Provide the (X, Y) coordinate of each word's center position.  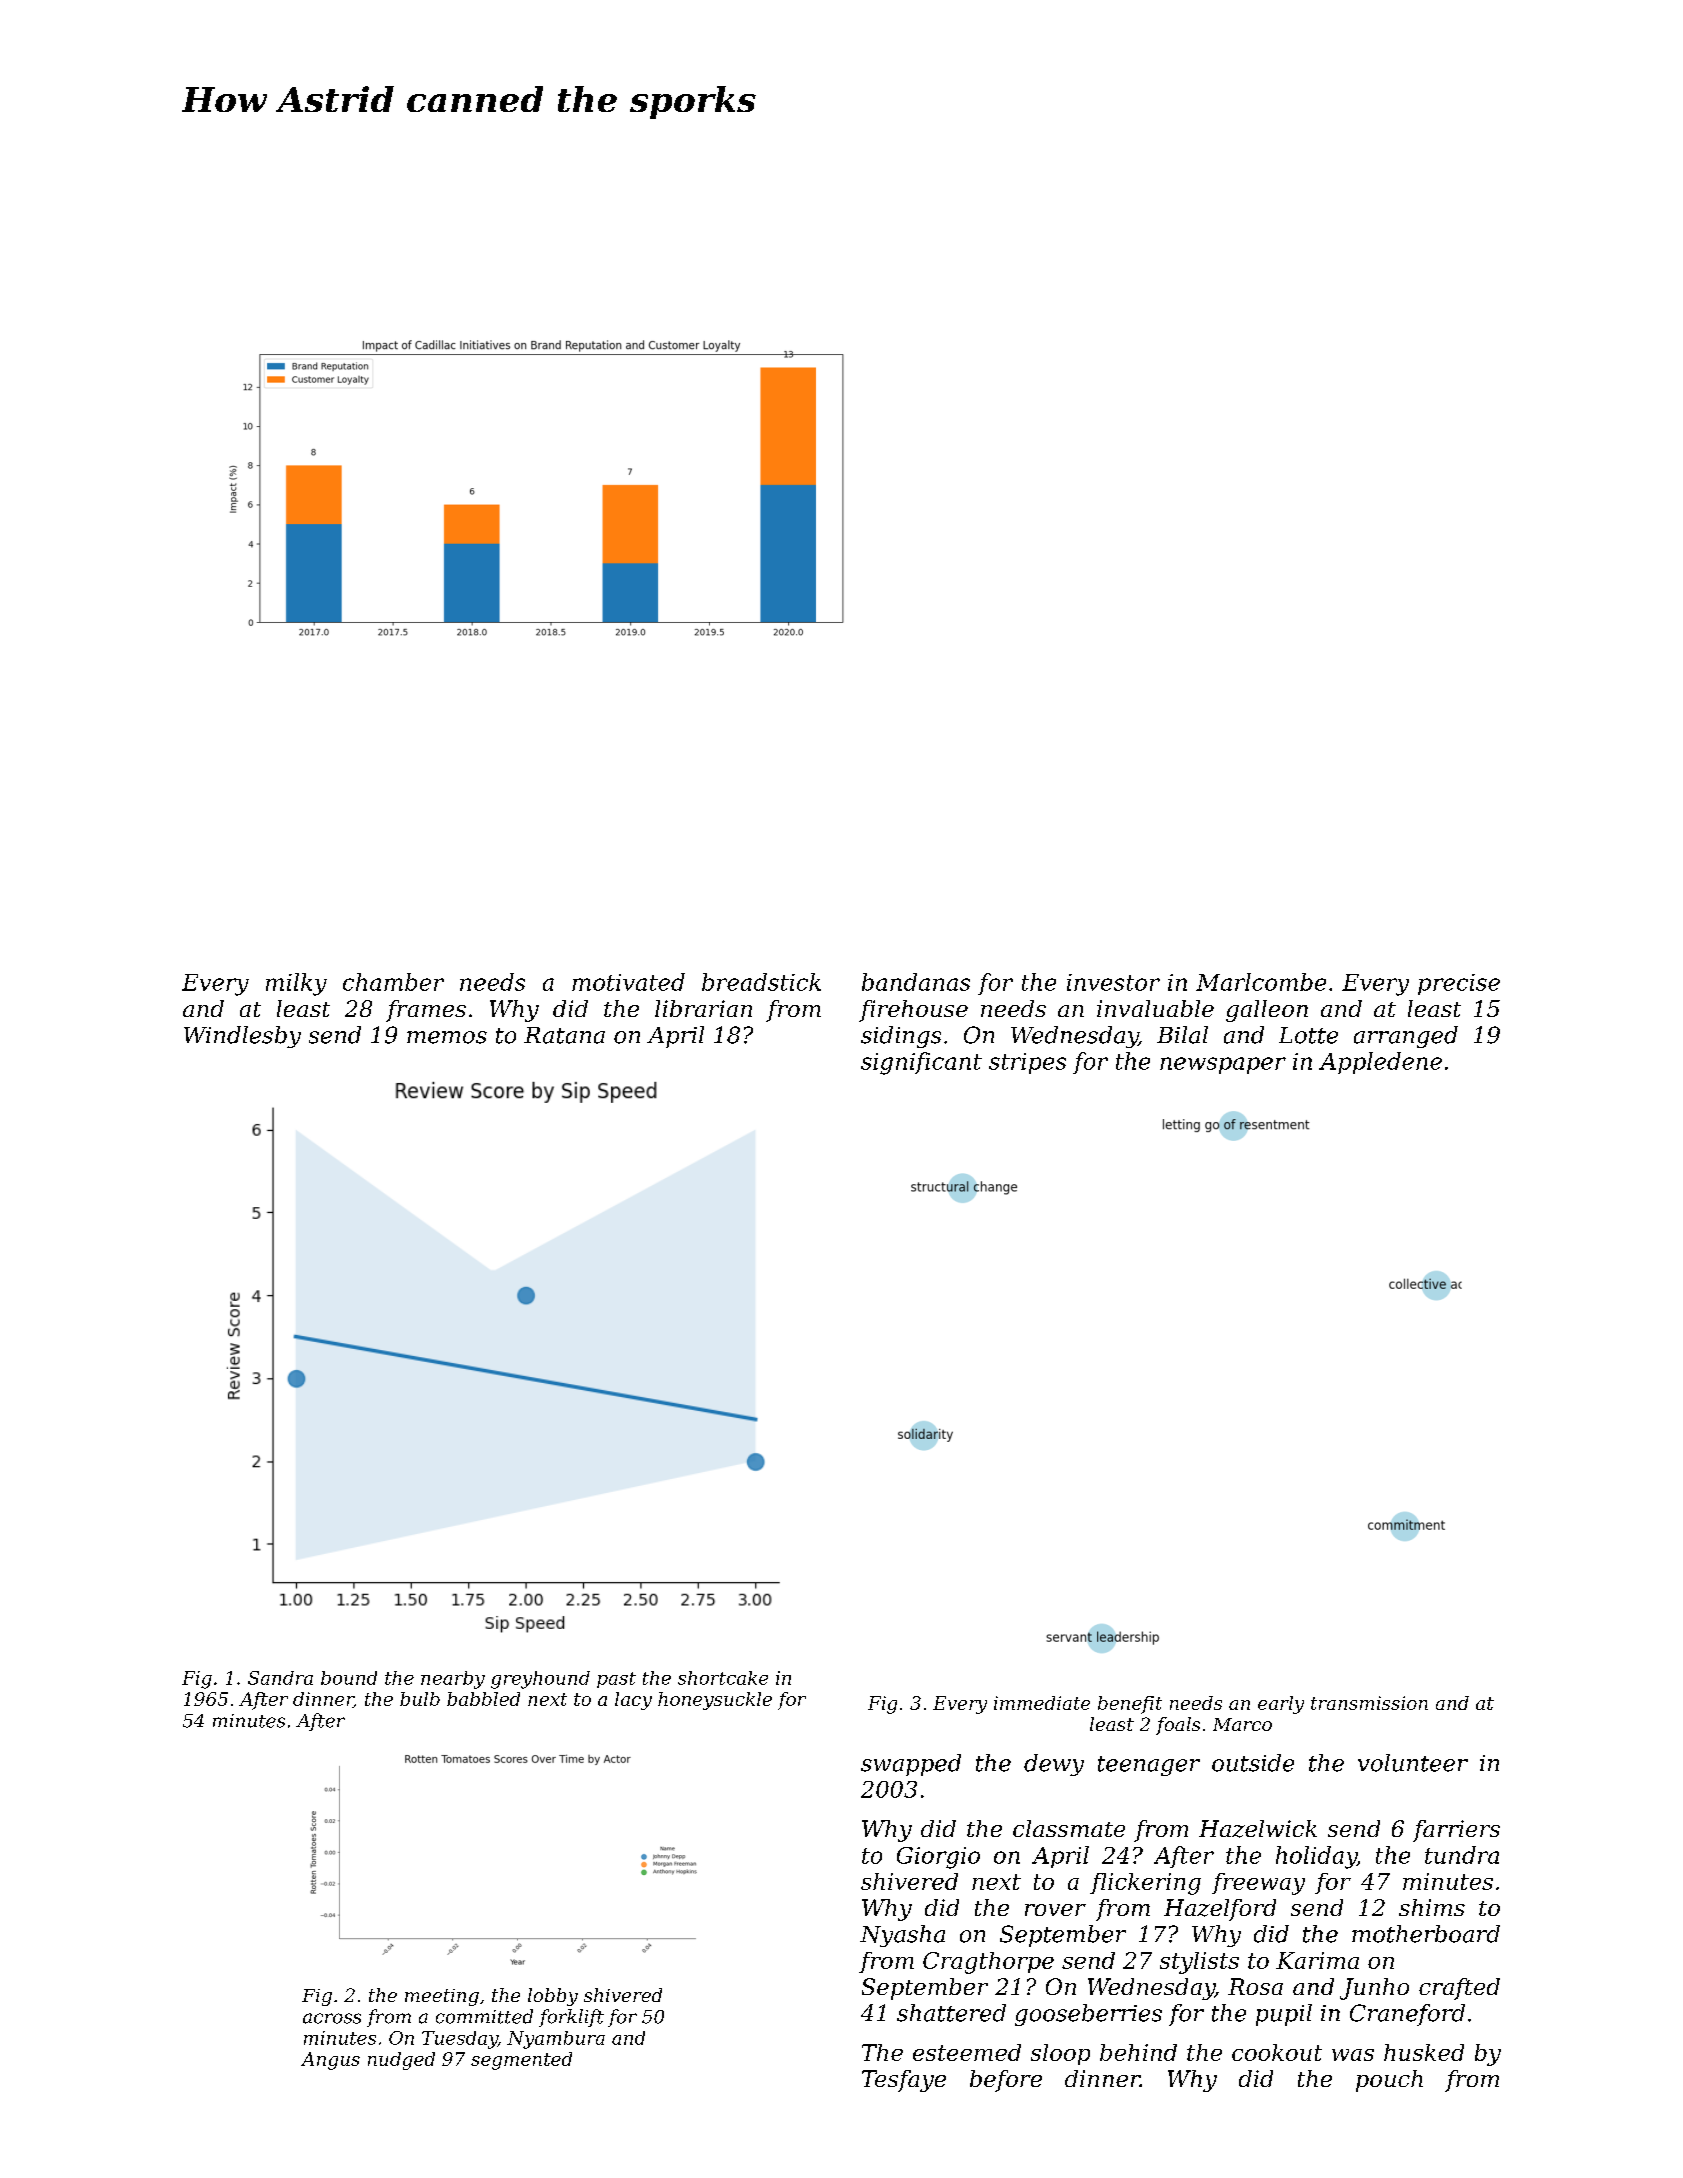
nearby (453, 1680)
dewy (1054, 1765)
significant (921, 1063)
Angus (330, 2061)
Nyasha (902, 1936)
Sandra (280, 1678)
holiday (1316, 1857)
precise (1459, 984)
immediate (1042, 1703)
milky (296, 984)
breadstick (761, 982)
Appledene (1380, 1063)
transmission (1369, 1703)
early (1281, 1705)
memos (447, 1037)
